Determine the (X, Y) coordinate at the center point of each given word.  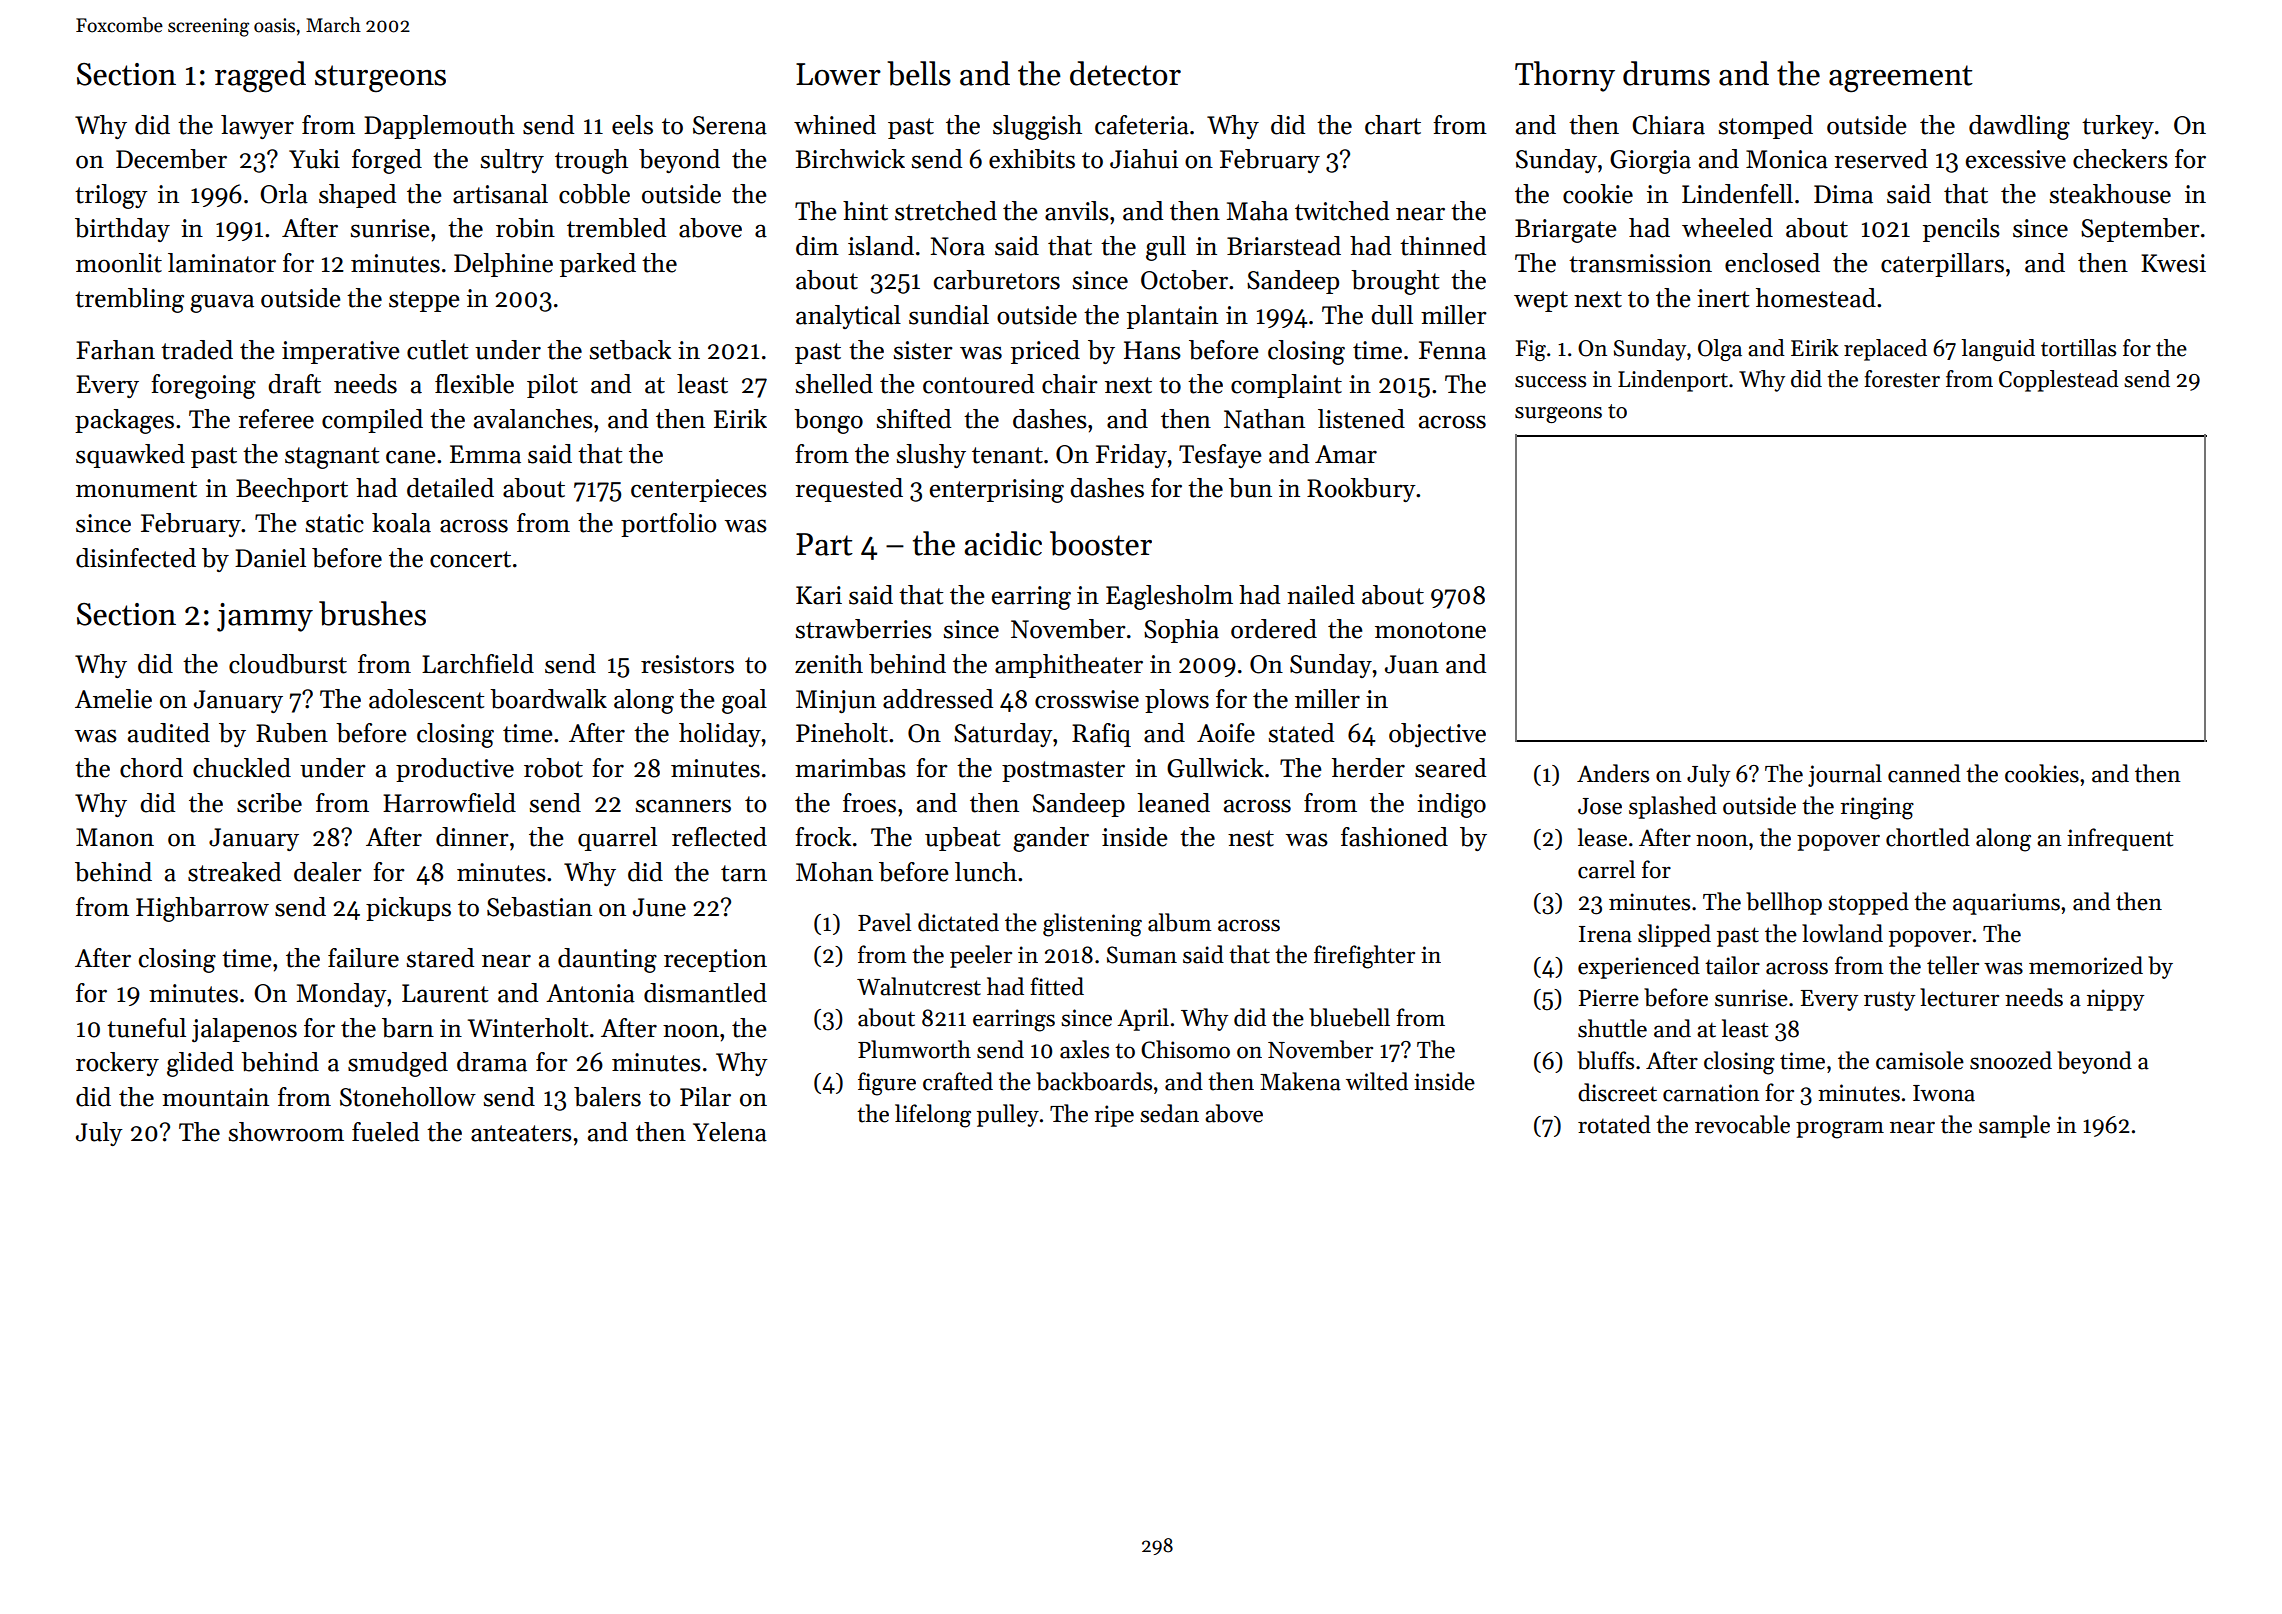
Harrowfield (449, 803)
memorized (2086, 965)
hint (865, 211)
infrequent (2120, 839)
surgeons (1558, 415)
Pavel (884, 922)
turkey (2118, 127)
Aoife (1226, 733)
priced (1045, 352)
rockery (117, 1064)
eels (632, 125)
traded (197, 350)
